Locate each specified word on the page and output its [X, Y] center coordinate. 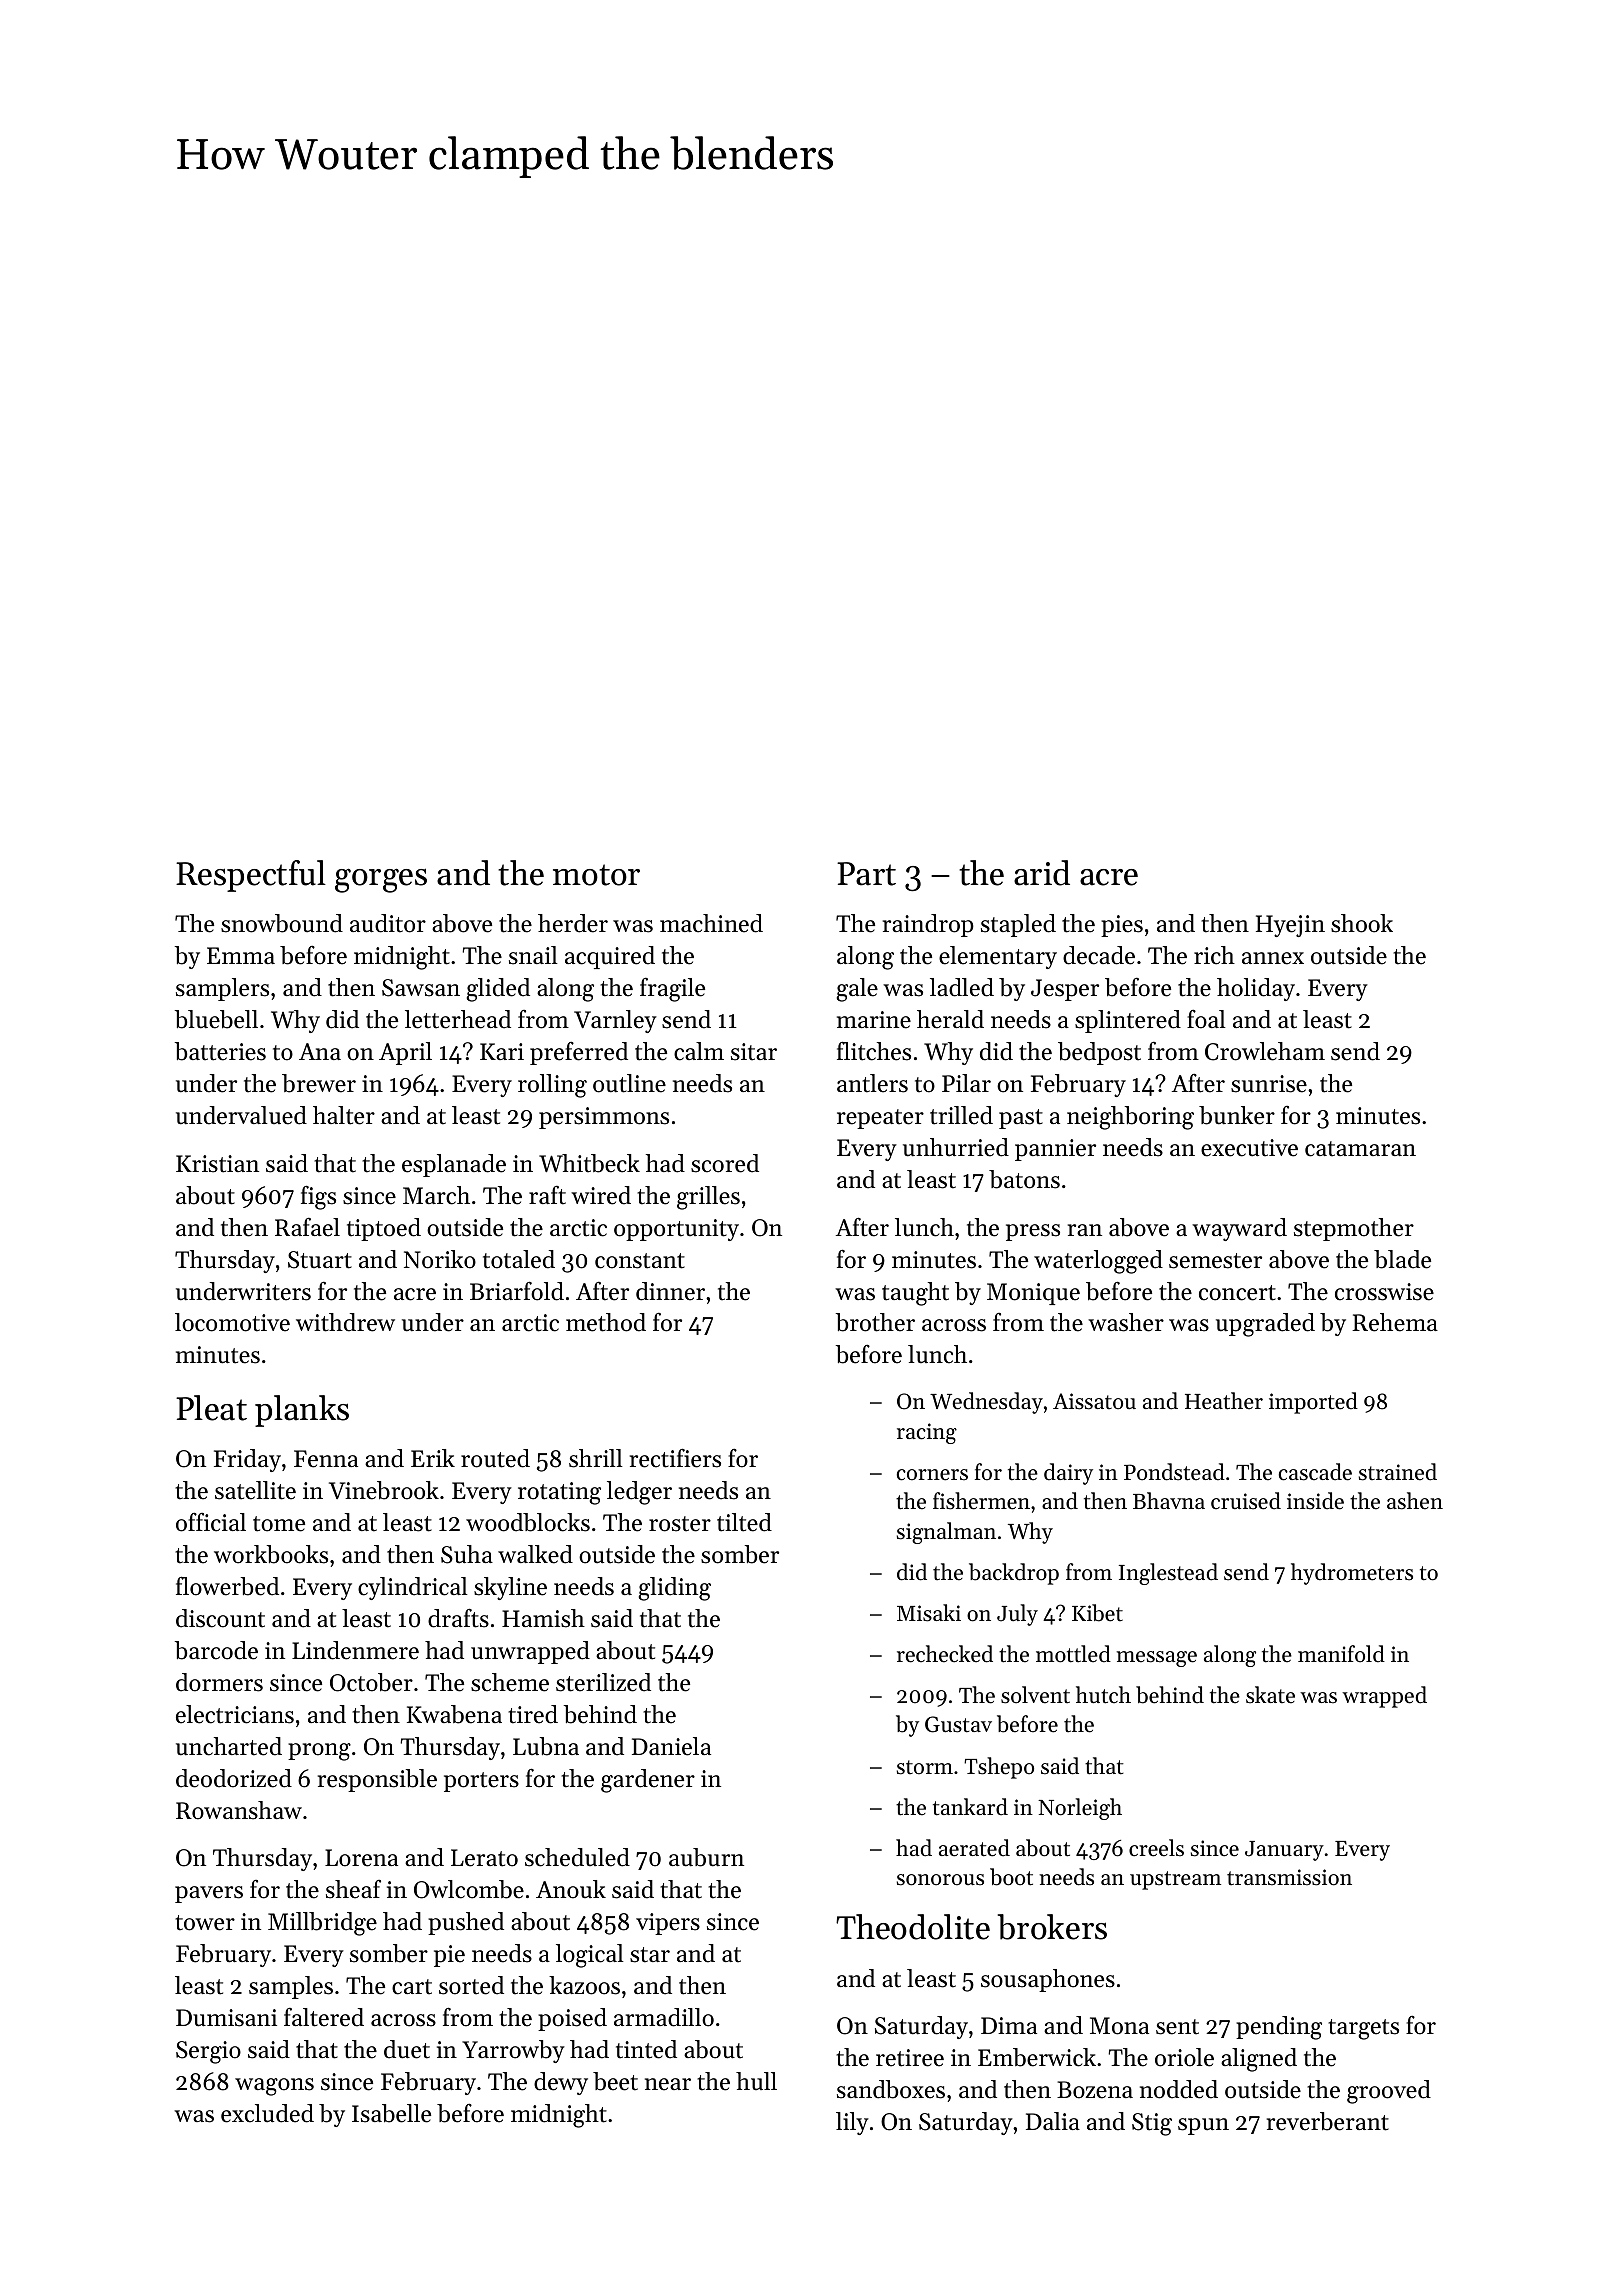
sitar [754, 1052]
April [405, 1053]
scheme [510, 1682]
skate [1270, 1695]
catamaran [1360, 1149]
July [1017, 1615]
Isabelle [391, 2113]
